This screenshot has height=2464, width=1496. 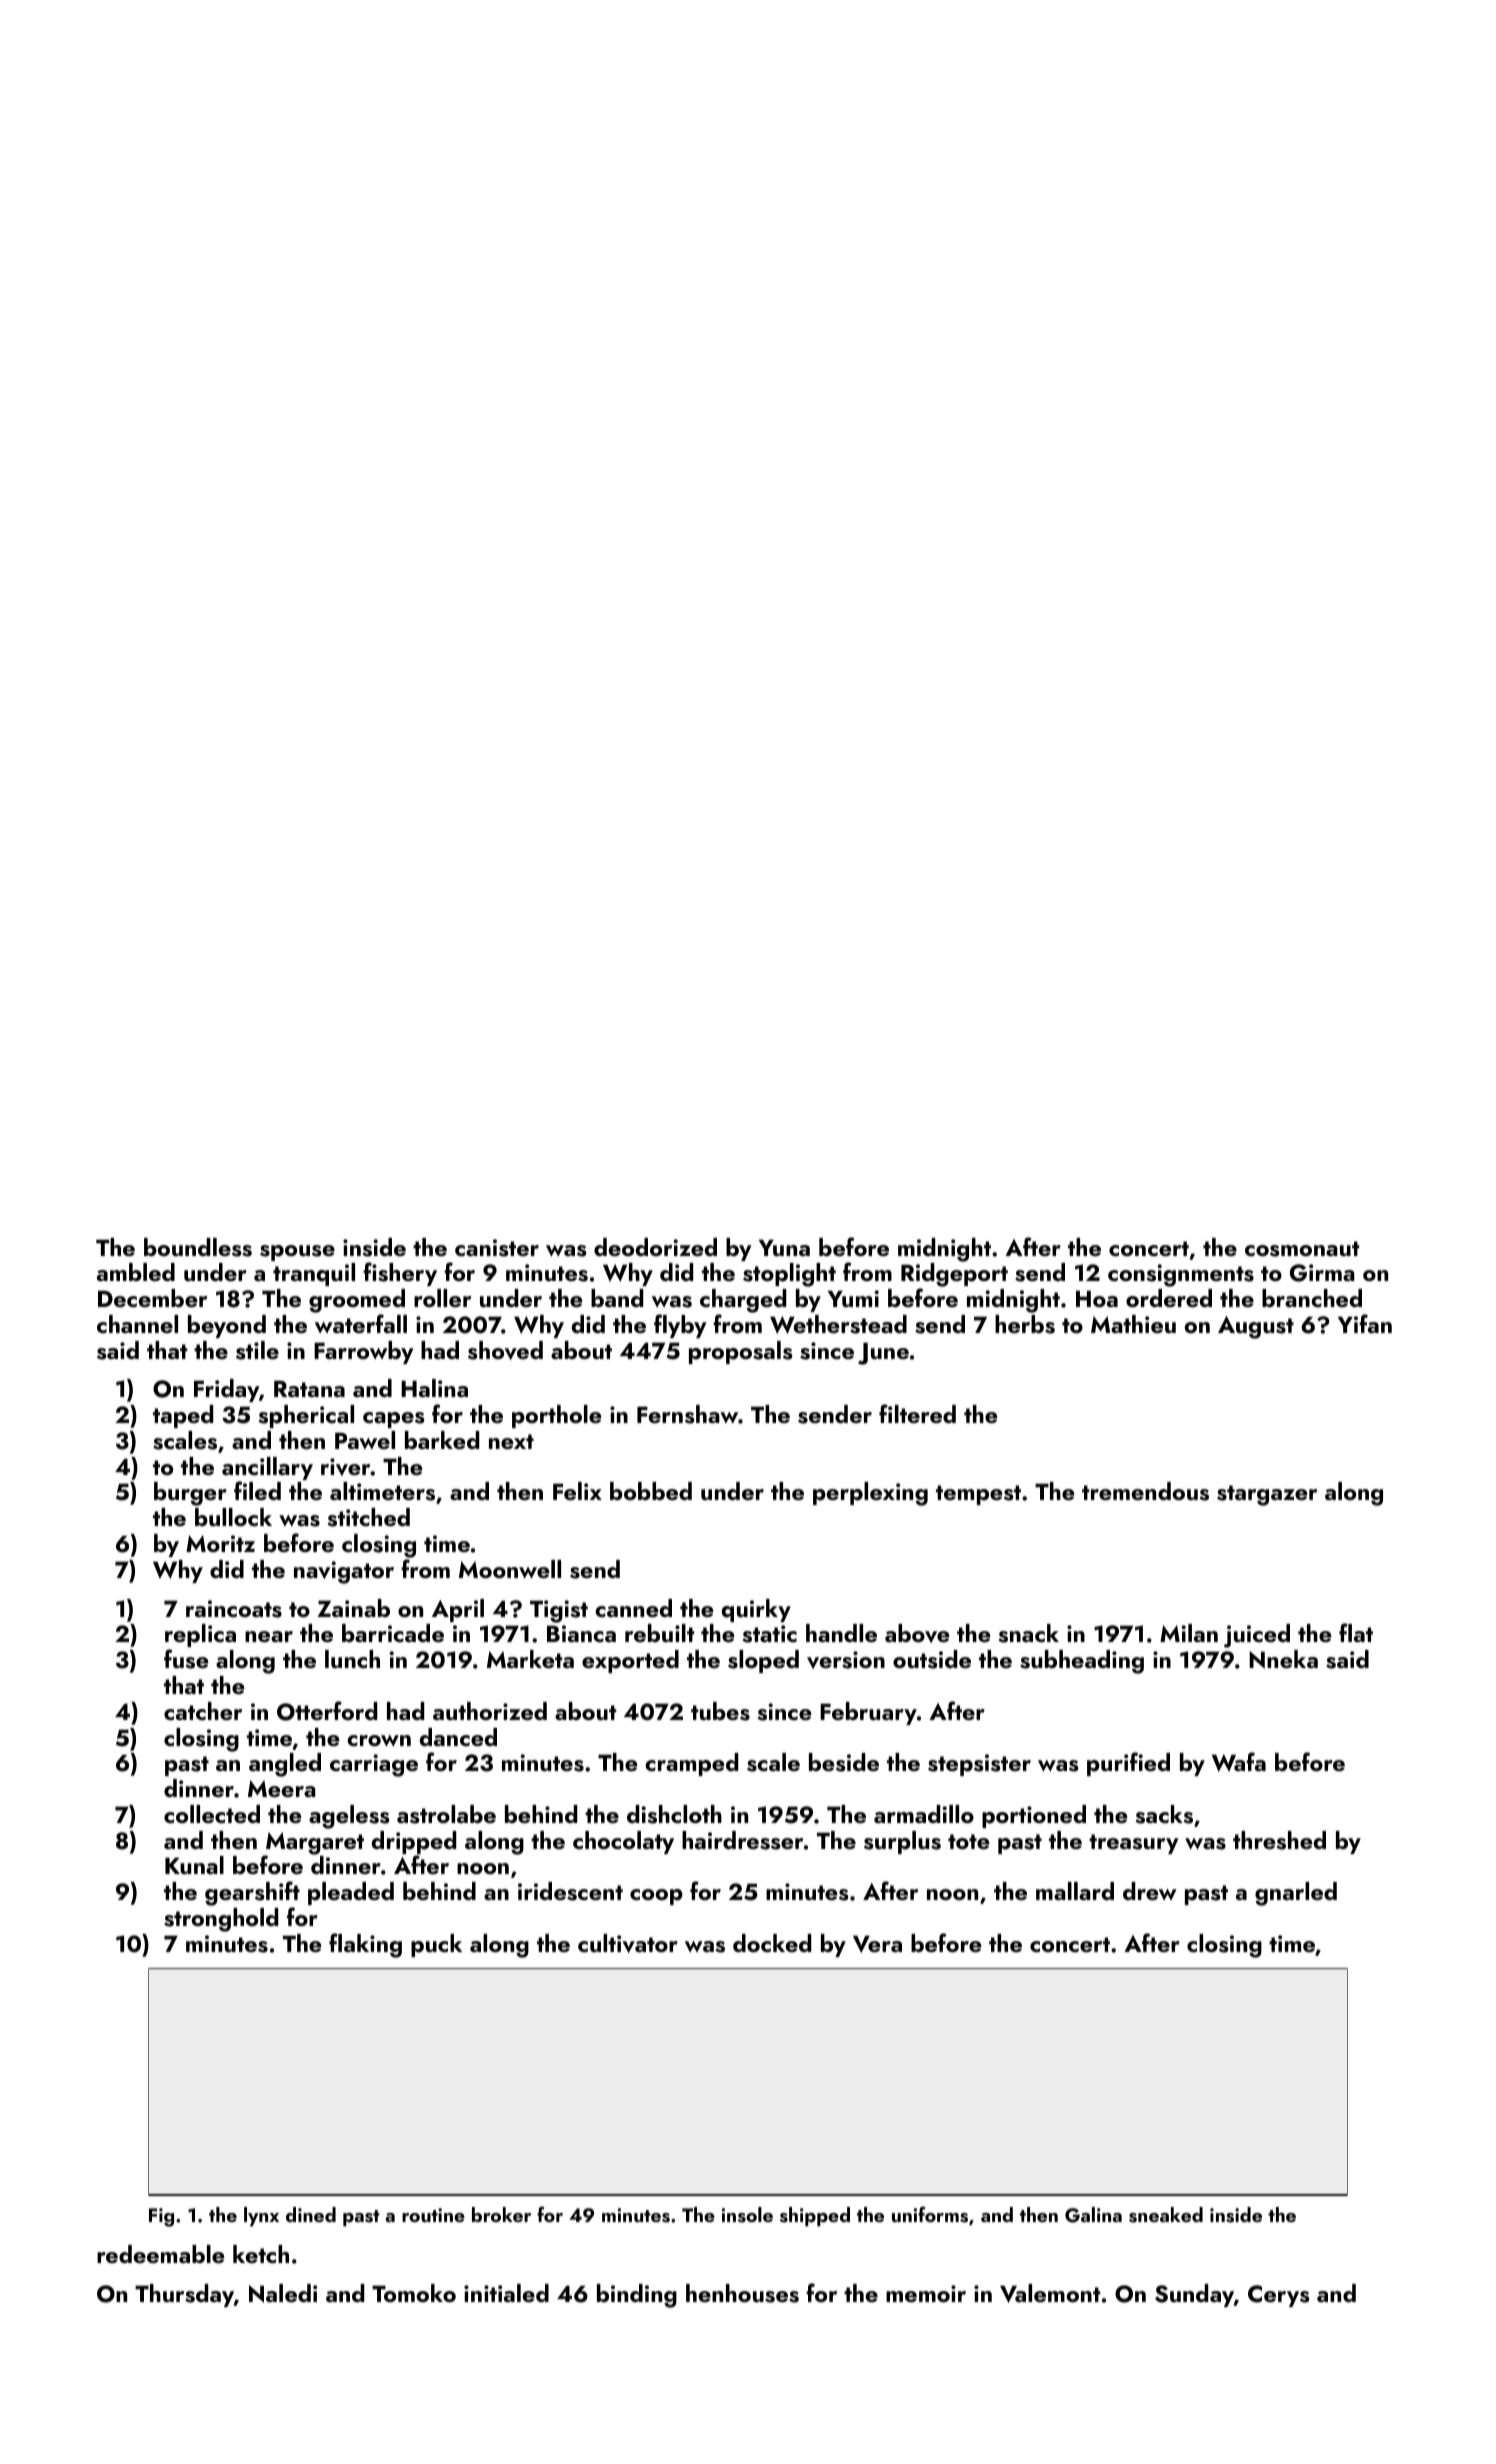 I want to click on deodorized, so click(x=655, y=1247).
